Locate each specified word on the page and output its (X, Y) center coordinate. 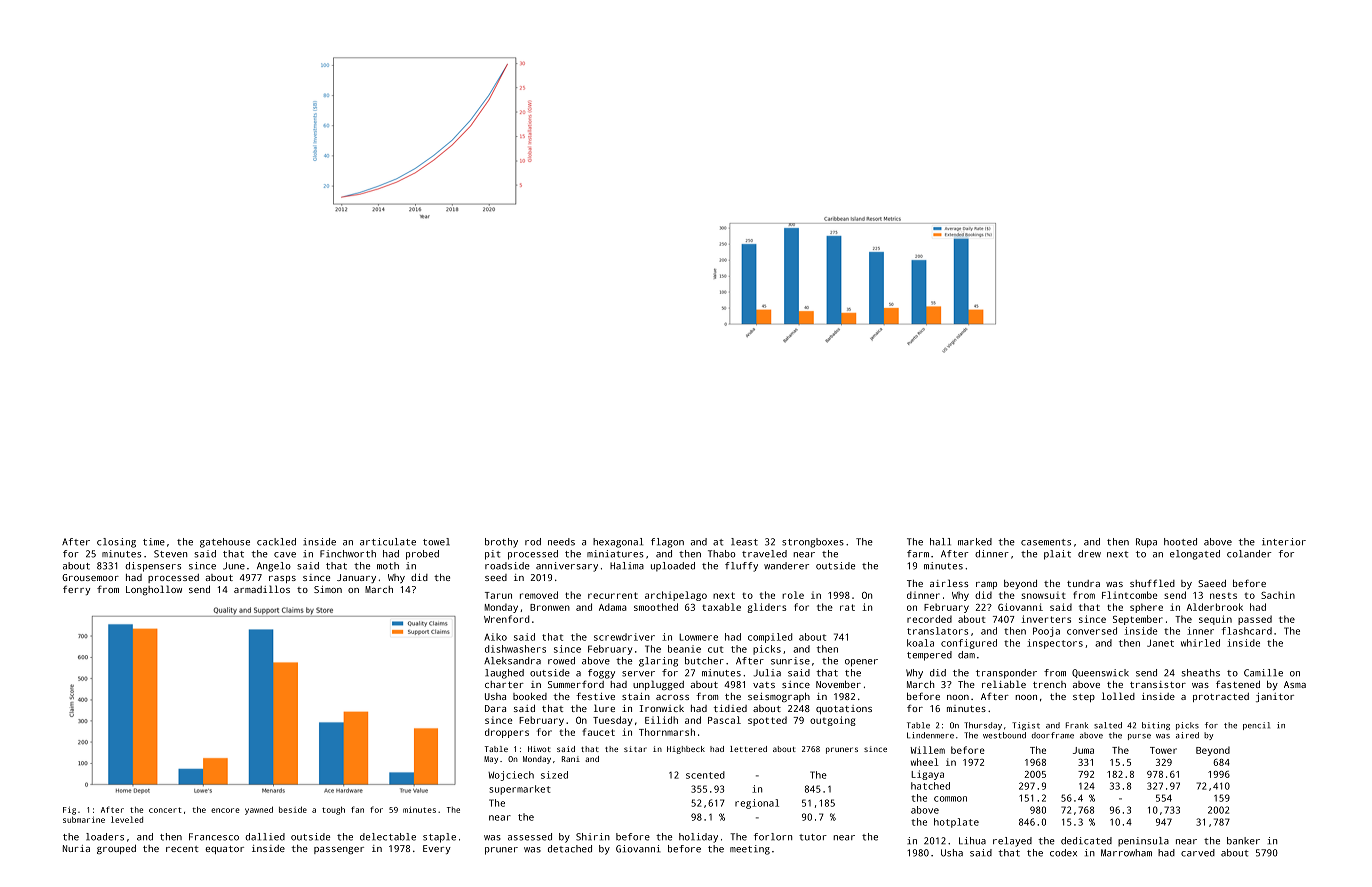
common (950, 799)
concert (165, 810)
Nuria (76, 848)
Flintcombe (1129, 595)
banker (1243, 841)
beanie (684, 649)
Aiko (495, 637)
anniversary (567, 567)
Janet (1160, 643)
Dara (495, 708)
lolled (1118, 696)
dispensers (153, 567)
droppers (507, 733)
